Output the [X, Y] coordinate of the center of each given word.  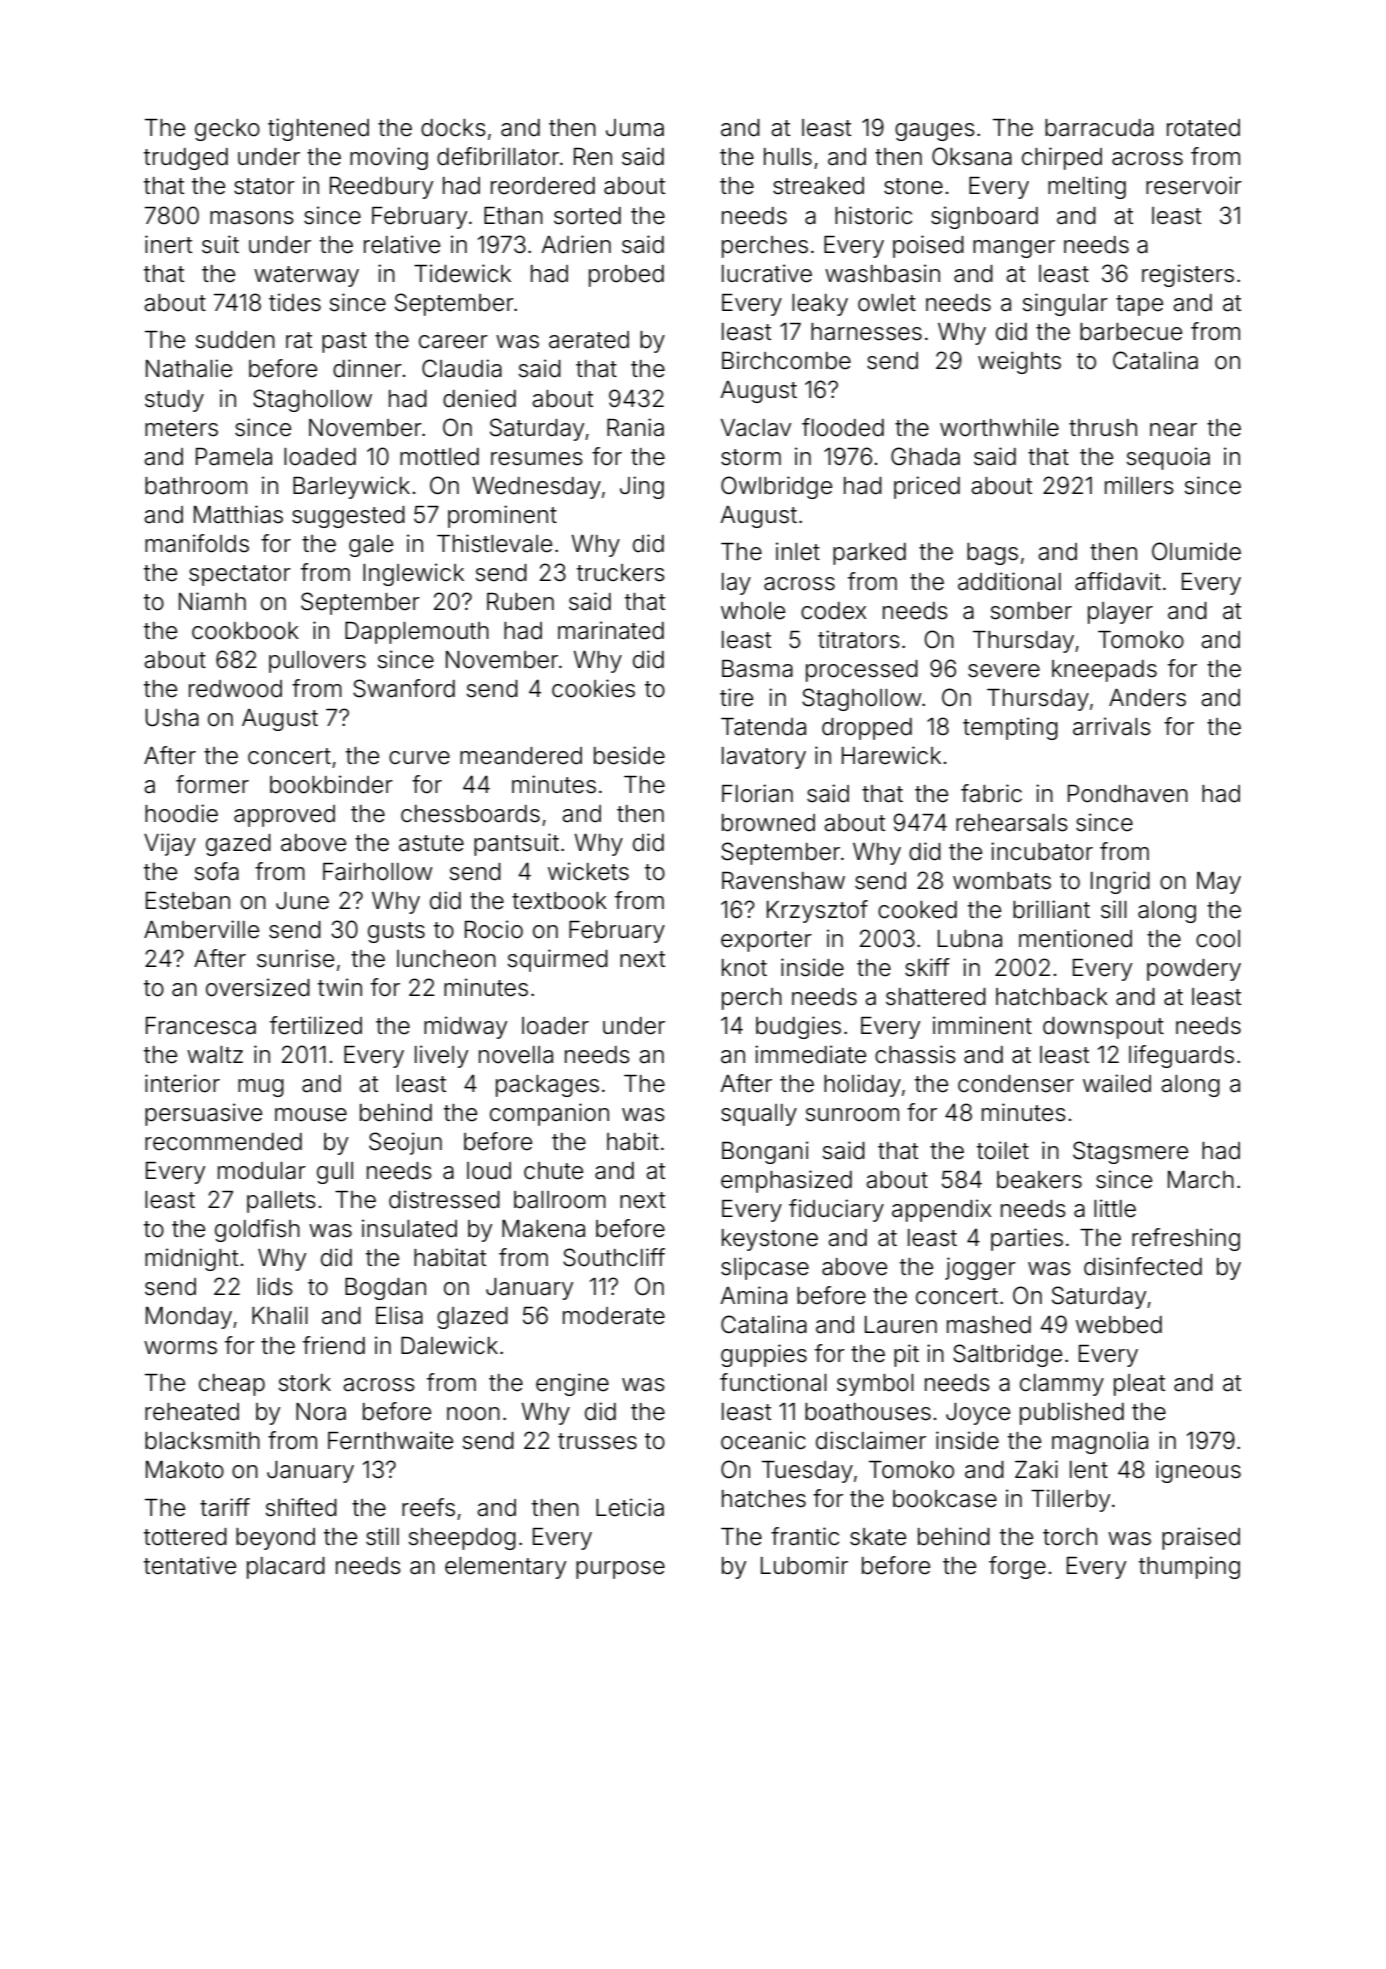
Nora [321, 1412]
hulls [788, 157]
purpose [620, 1570]
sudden [235, 340]
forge [1017, 1567]
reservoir [1194, 185]
